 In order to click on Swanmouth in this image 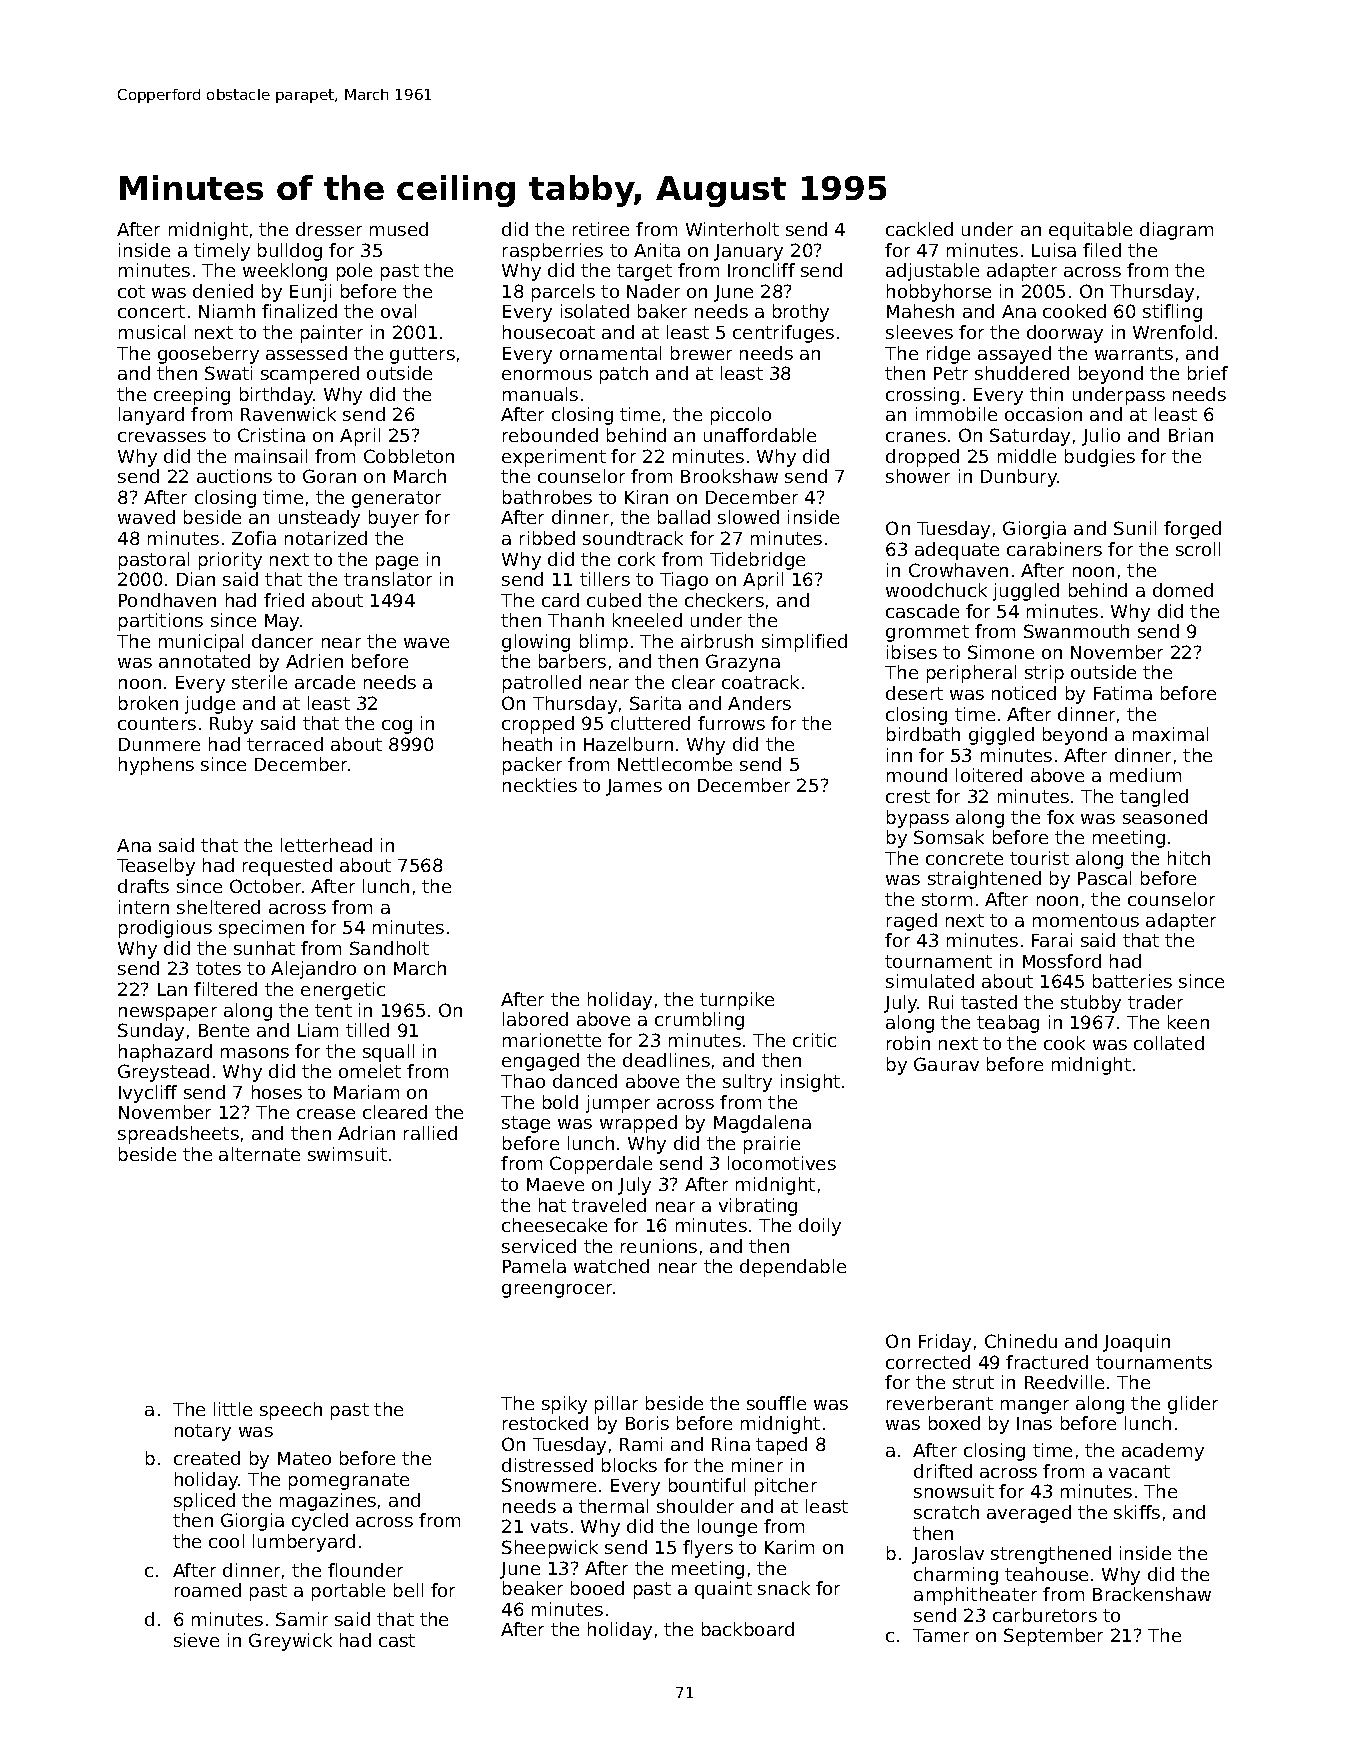, I will do `click(1076, 631)`.
